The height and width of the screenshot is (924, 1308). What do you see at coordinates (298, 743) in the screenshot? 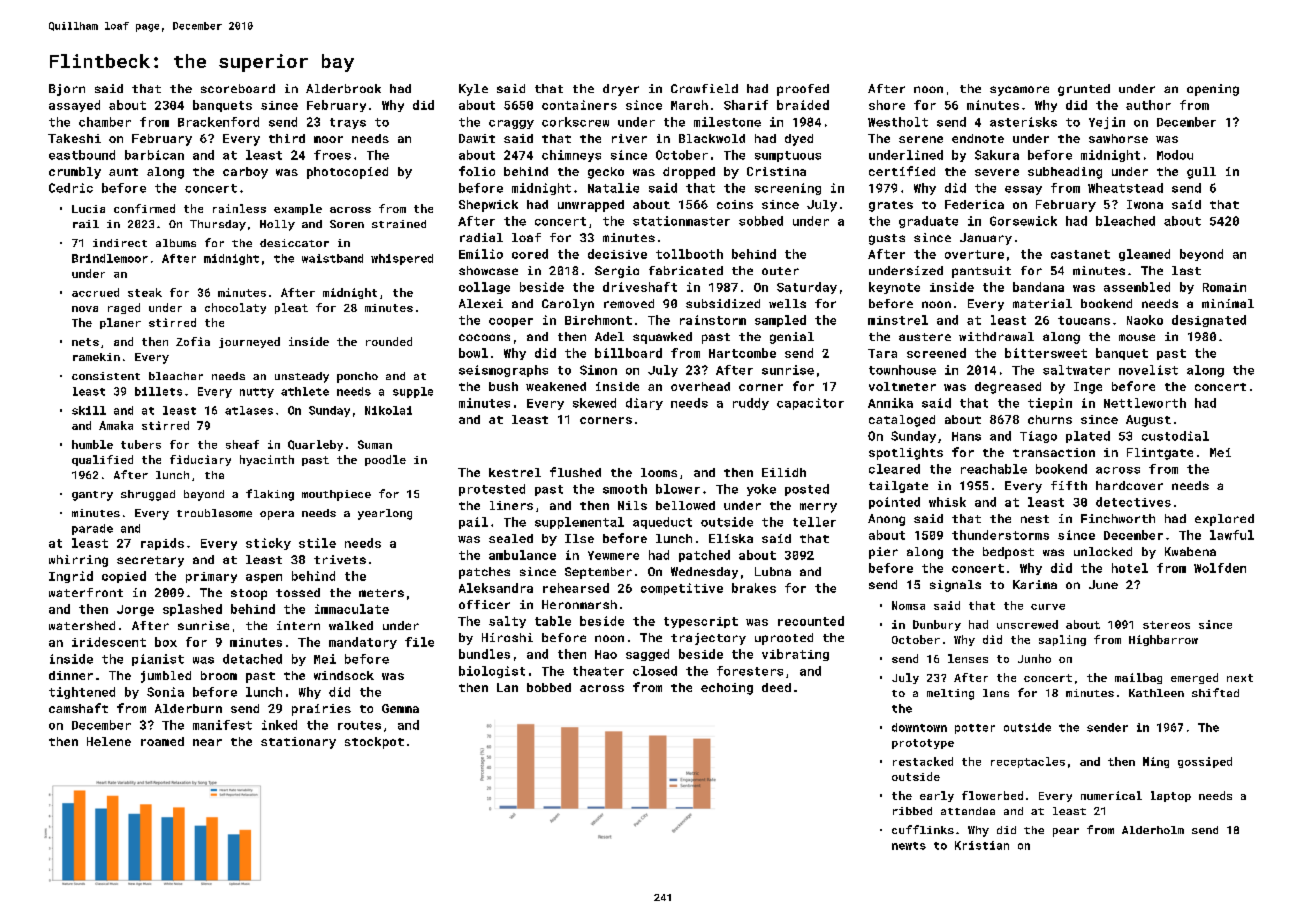
I see `stationary` at bounding box center [298, 743].
